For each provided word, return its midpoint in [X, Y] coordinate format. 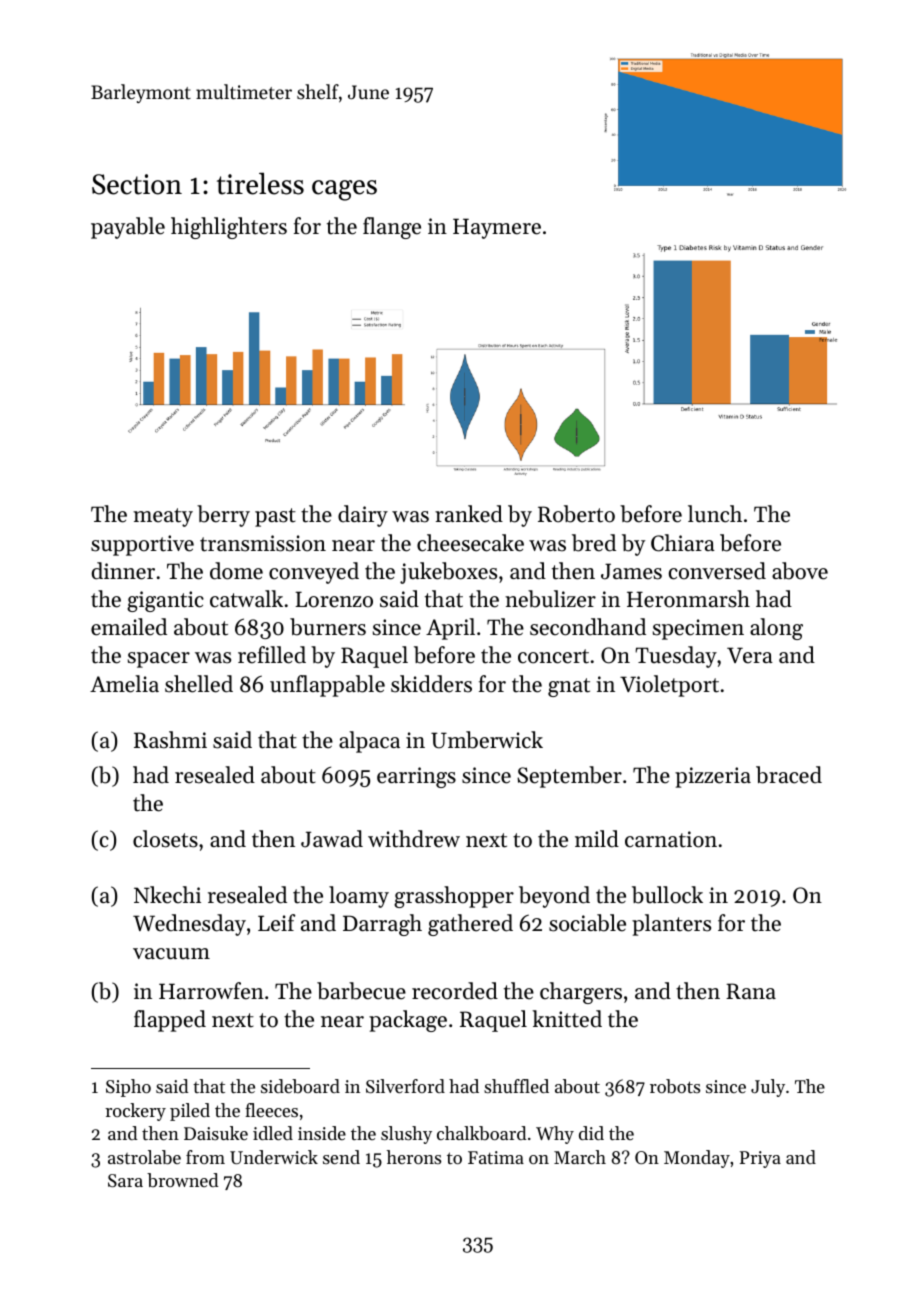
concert [553, 656]
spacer [159, 660]
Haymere [497, 228]
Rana [751, 991]
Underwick [274, 1157]
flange [392, 228]
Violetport [669, 686]
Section [137, 184]
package [408, 1021]
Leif [277, 923]
